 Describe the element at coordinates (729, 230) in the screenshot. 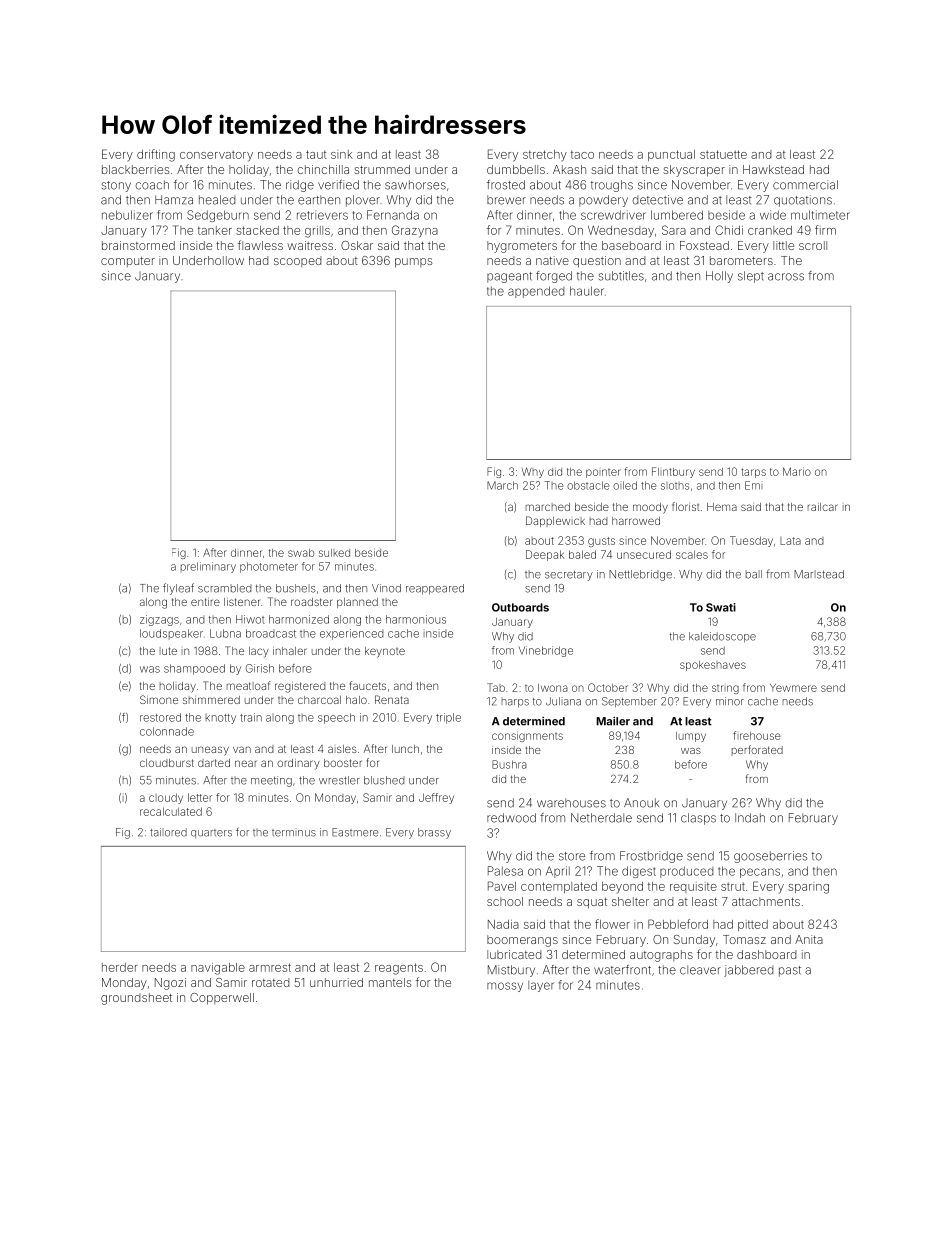

I see `Chidi` at that location.
